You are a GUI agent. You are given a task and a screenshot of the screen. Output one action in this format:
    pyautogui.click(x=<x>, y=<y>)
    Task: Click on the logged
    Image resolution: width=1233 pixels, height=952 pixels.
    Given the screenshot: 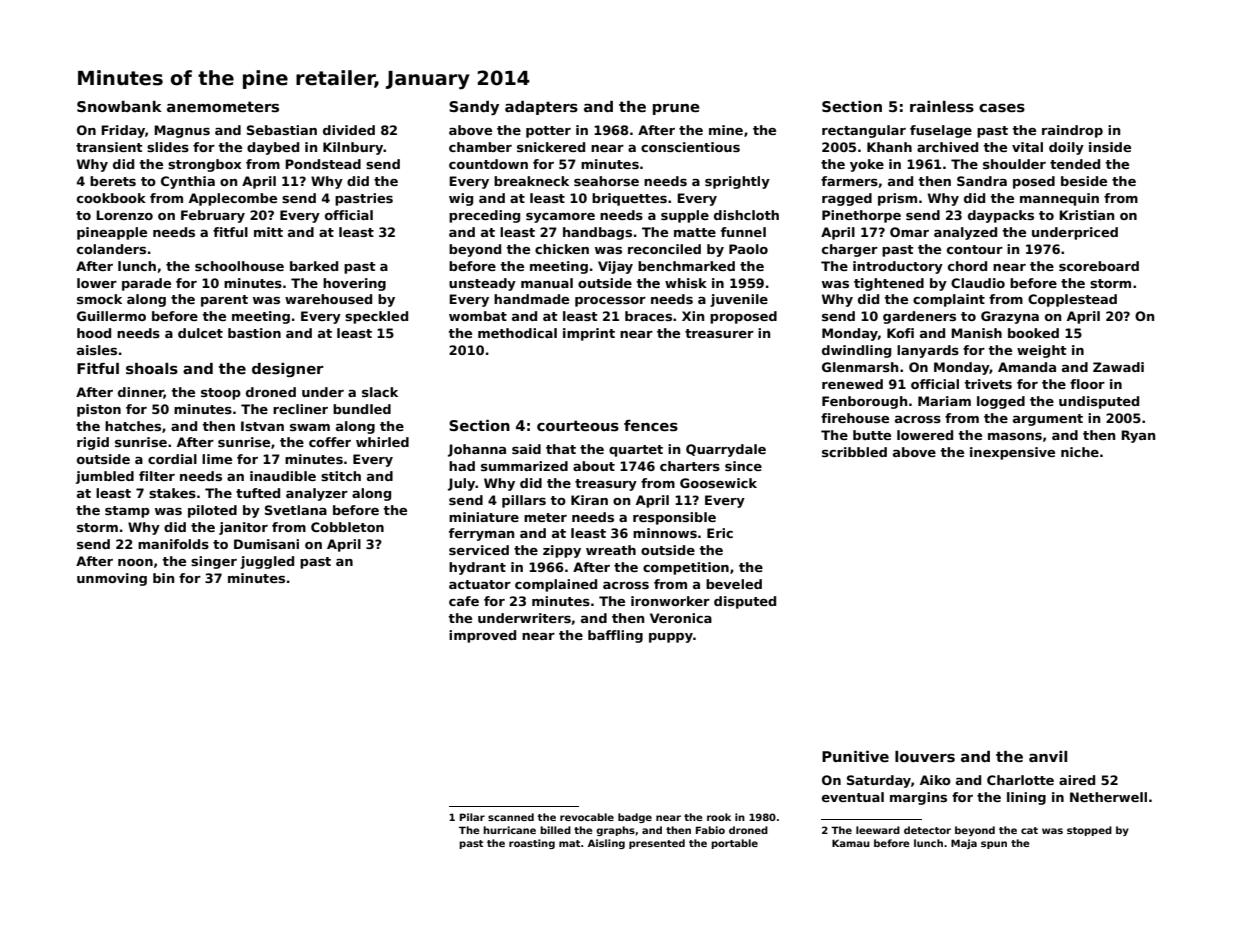 What is the action you would take?
    pyautogui.click(x=1001, y=402)
